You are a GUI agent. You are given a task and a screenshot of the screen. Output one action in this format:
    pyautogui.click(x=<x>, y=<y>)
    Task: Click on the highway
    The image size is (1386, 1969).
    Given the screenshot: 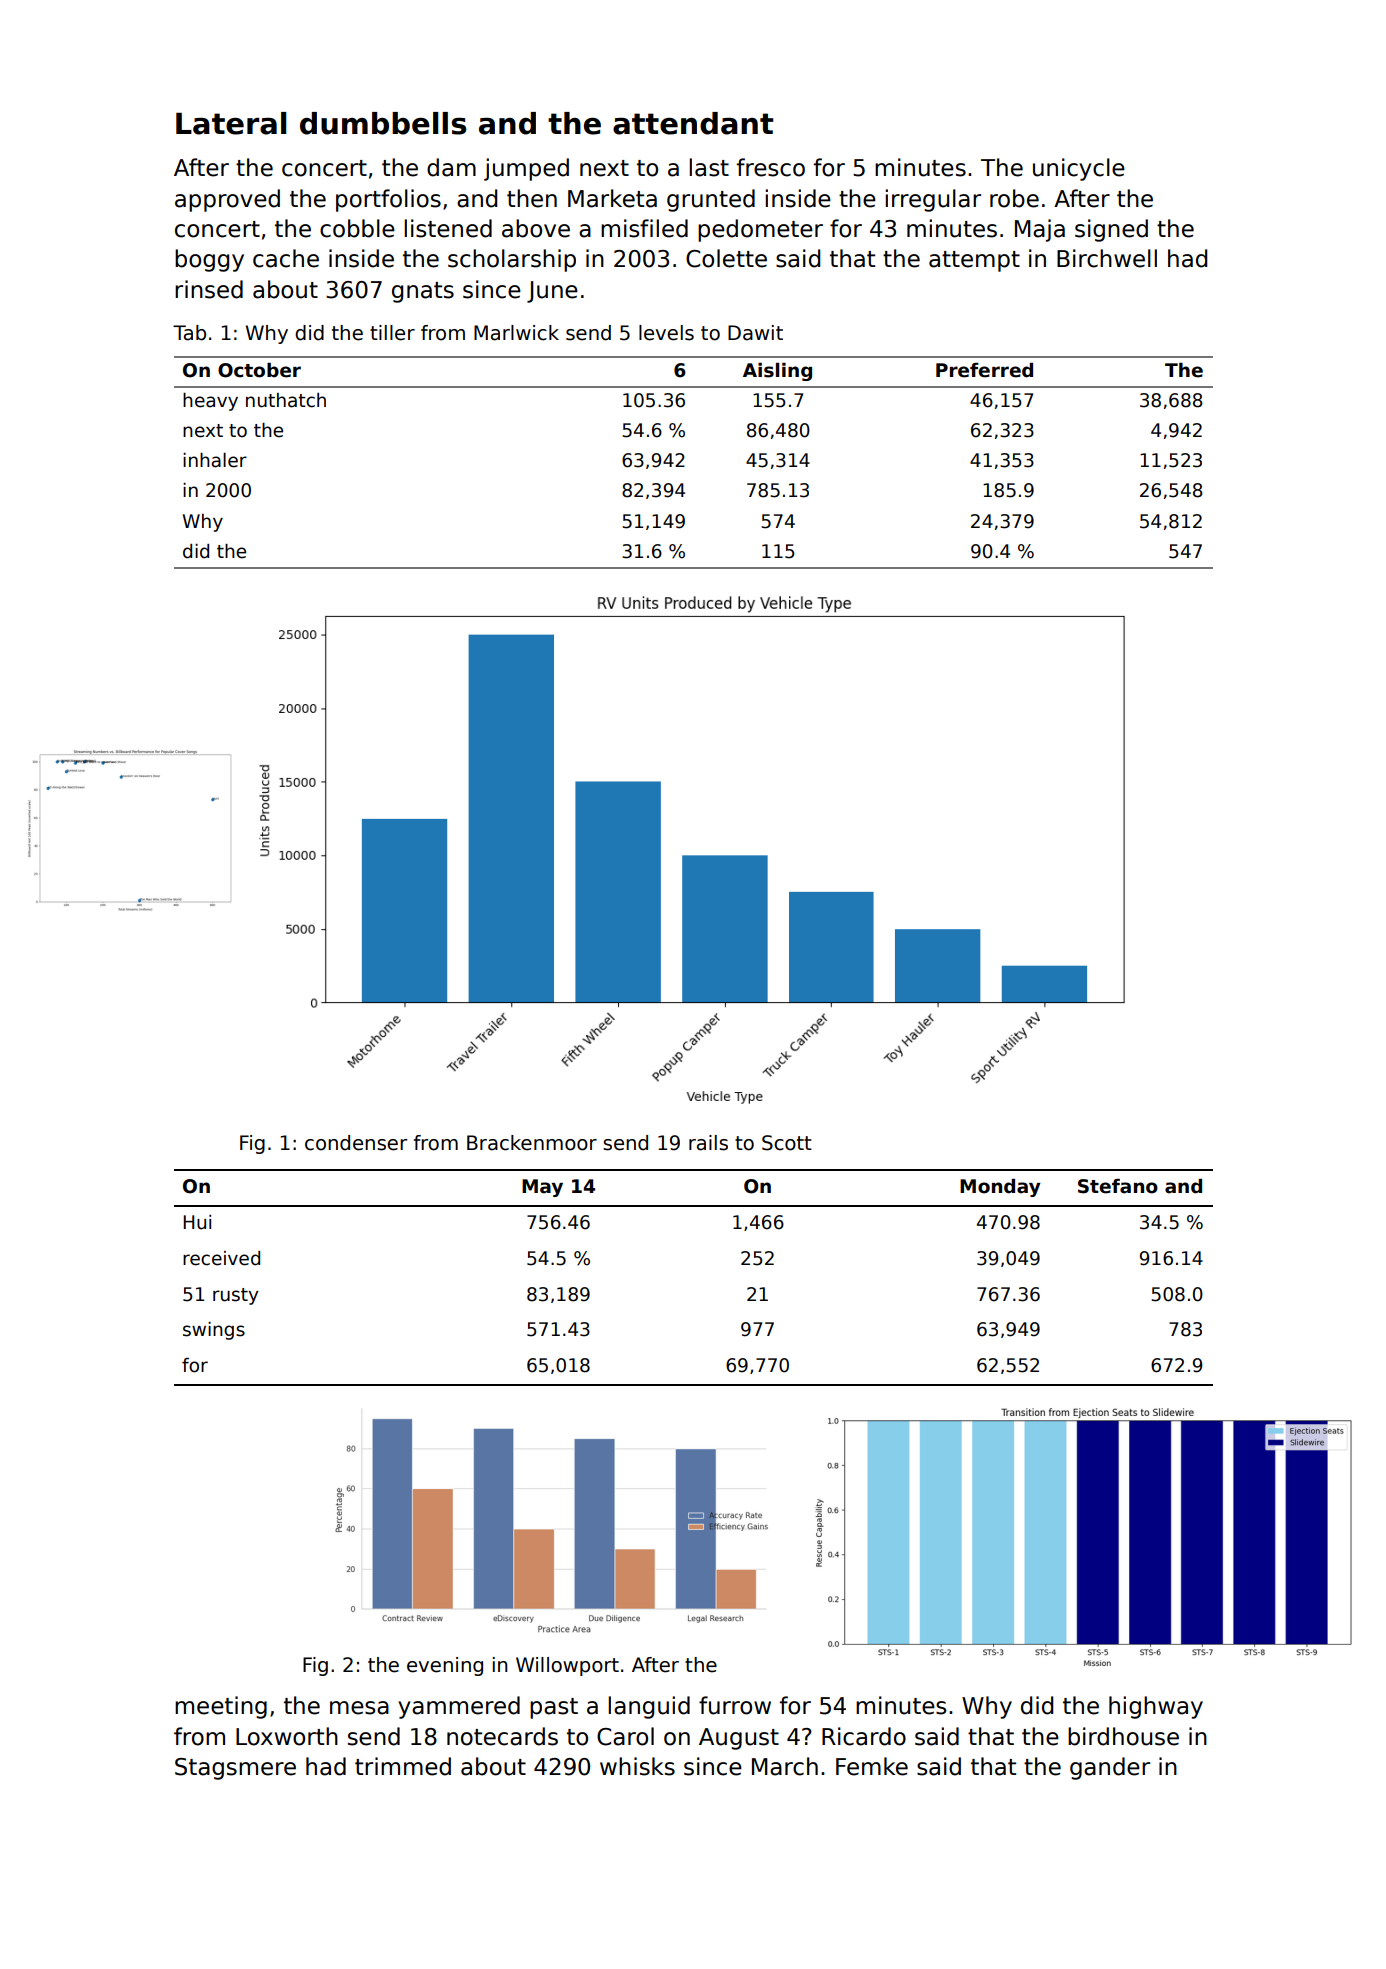 What is the action you would take?
    pyautogui.click(x=1156, y=1707)
